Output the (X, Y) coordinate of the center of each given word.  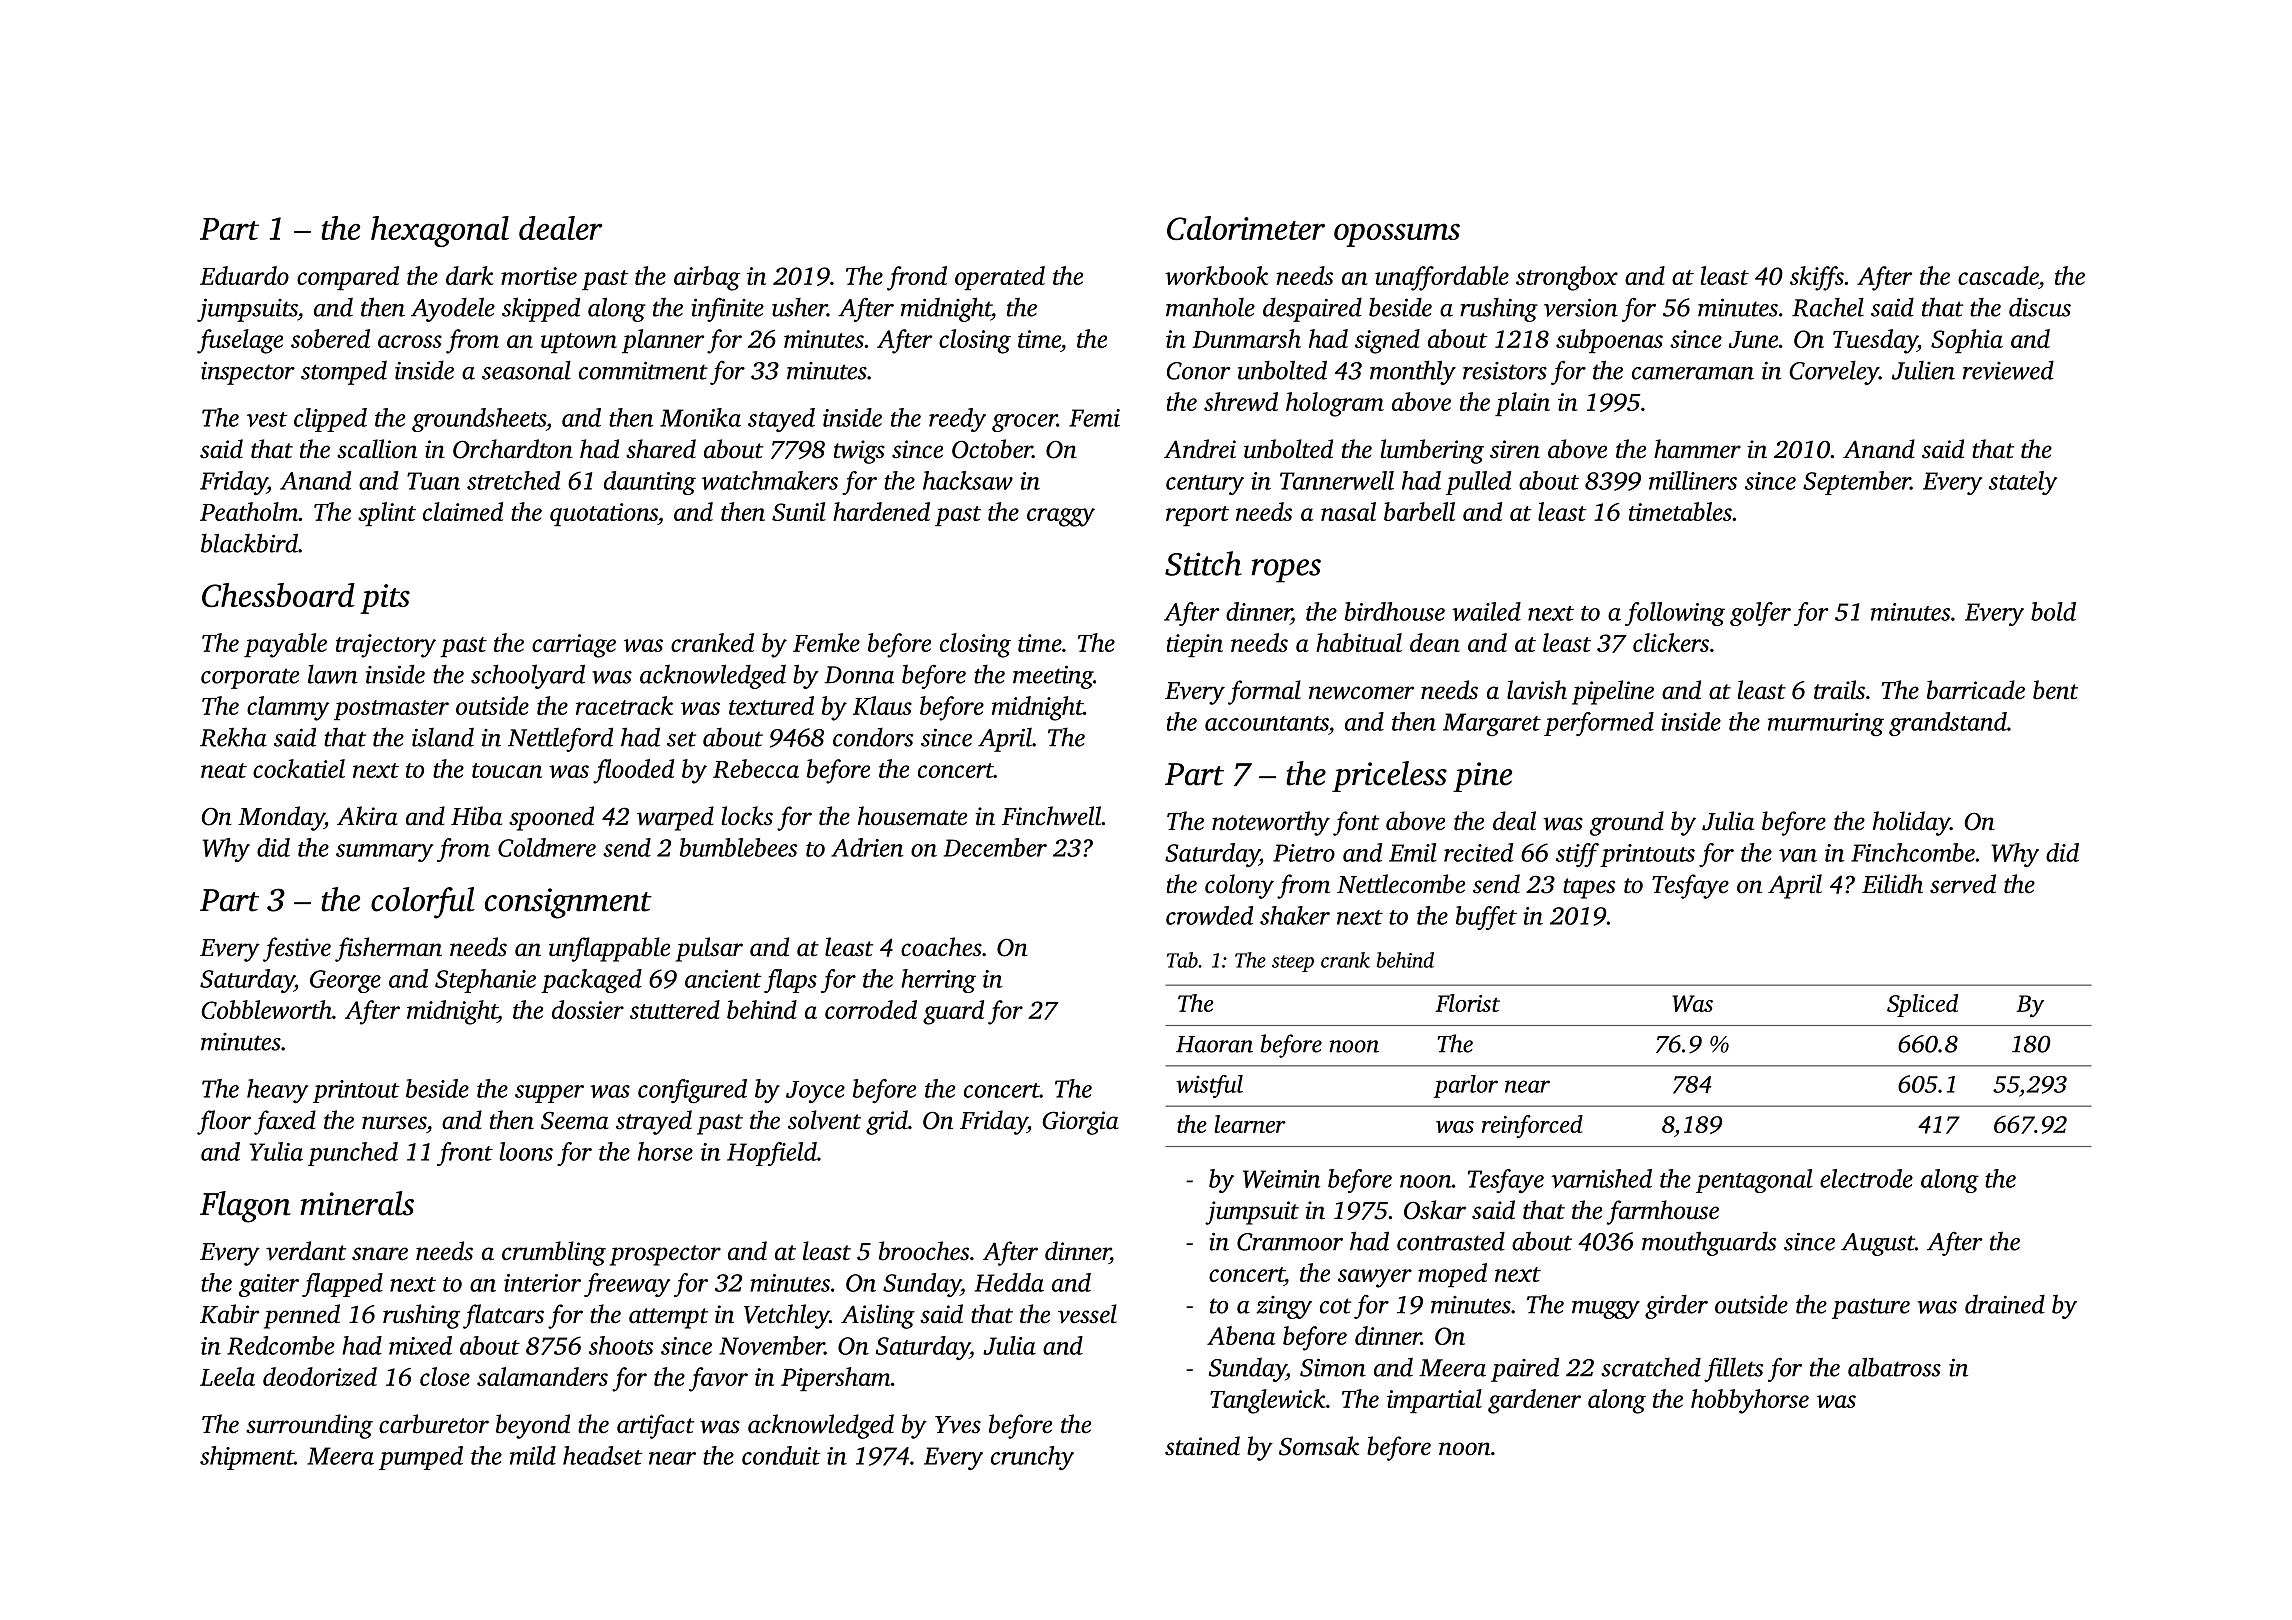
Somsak (1319, 1446)
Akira (367, 816)
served (1963, 884)
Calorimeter (1246, 228)
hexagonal (440, 231)
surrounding (309, 1426)
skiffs (1817, 278)
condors (873, 737)
